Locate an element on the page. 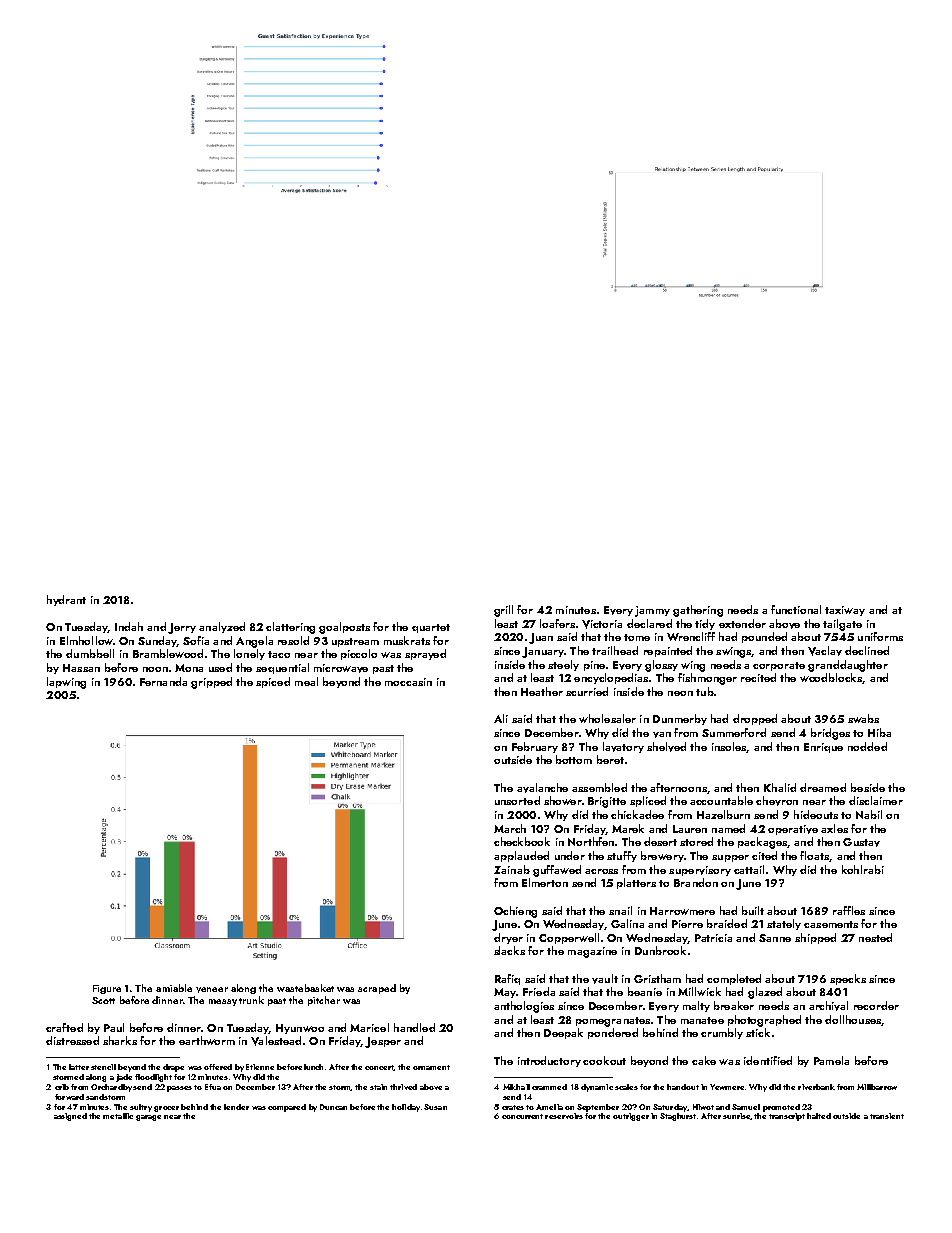 Image resolution: width=952 pixels, height=1233 pixels. transient is located at coordinates (887, 1116).
